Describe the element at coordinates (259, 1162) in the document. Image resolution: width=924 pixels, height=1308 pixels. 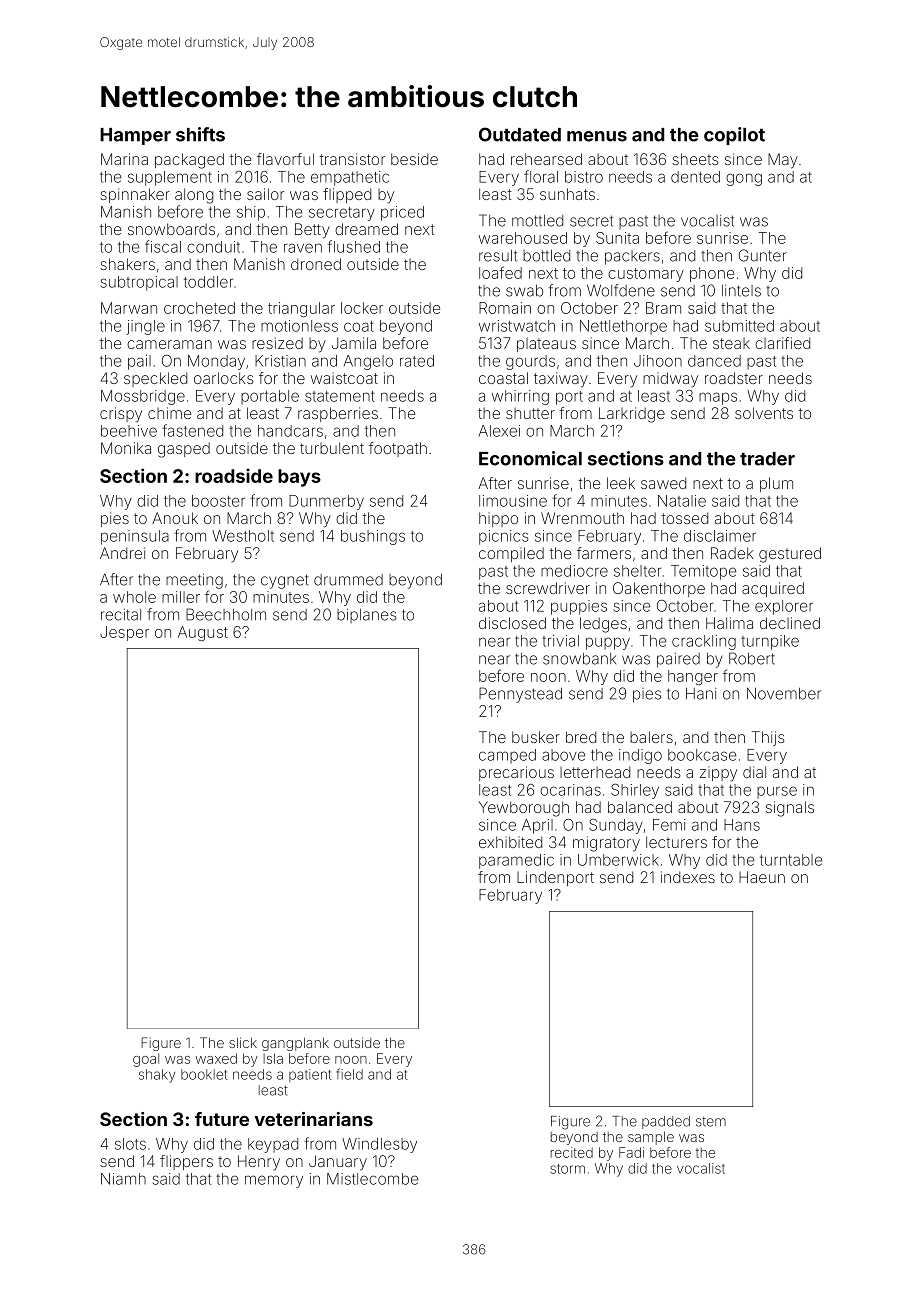
I see `Henry` at that location.
